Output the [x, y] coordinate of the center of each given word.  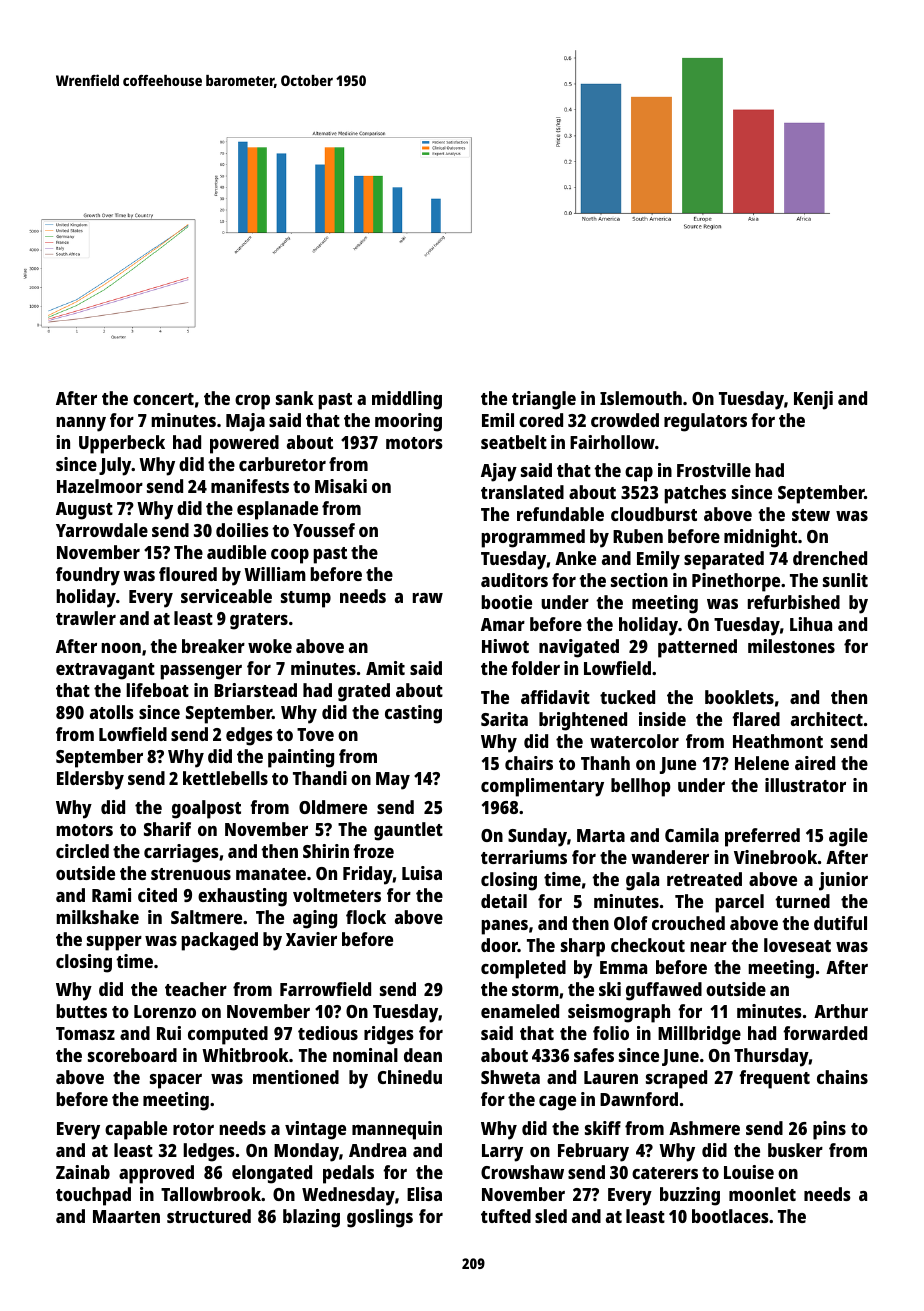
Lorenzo [165, 1011]
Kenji [813, 400]
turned [802, 901]
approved [156, 1174]
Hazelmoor [100, 486]
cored [541, 420]
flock [366, 917]
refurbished [794, 602]
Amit [385, 668]
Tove [315, 734]
